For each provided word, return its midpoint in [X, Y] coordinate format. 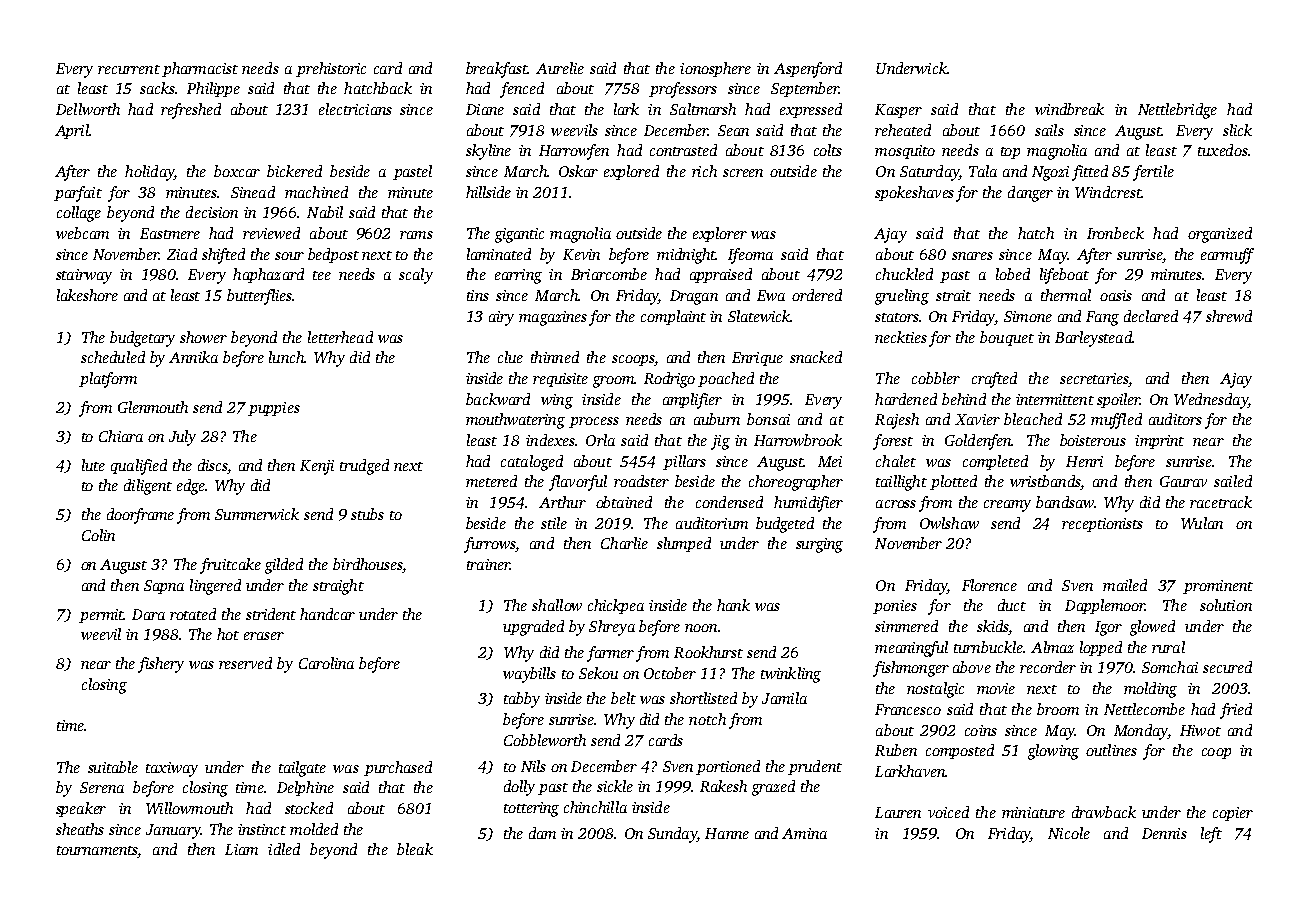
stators [897, 317]
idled [284, 849]
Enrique [757, 359]
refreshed [191, 111]
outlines [1111, 750]
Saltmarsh [703, 109]
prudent [815, 767]
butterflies [259, 297]
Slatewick [759, 316]
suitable [113, 767]
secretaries [1094, 378]
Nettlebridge [1177, 111]
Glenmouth [153, 407]
